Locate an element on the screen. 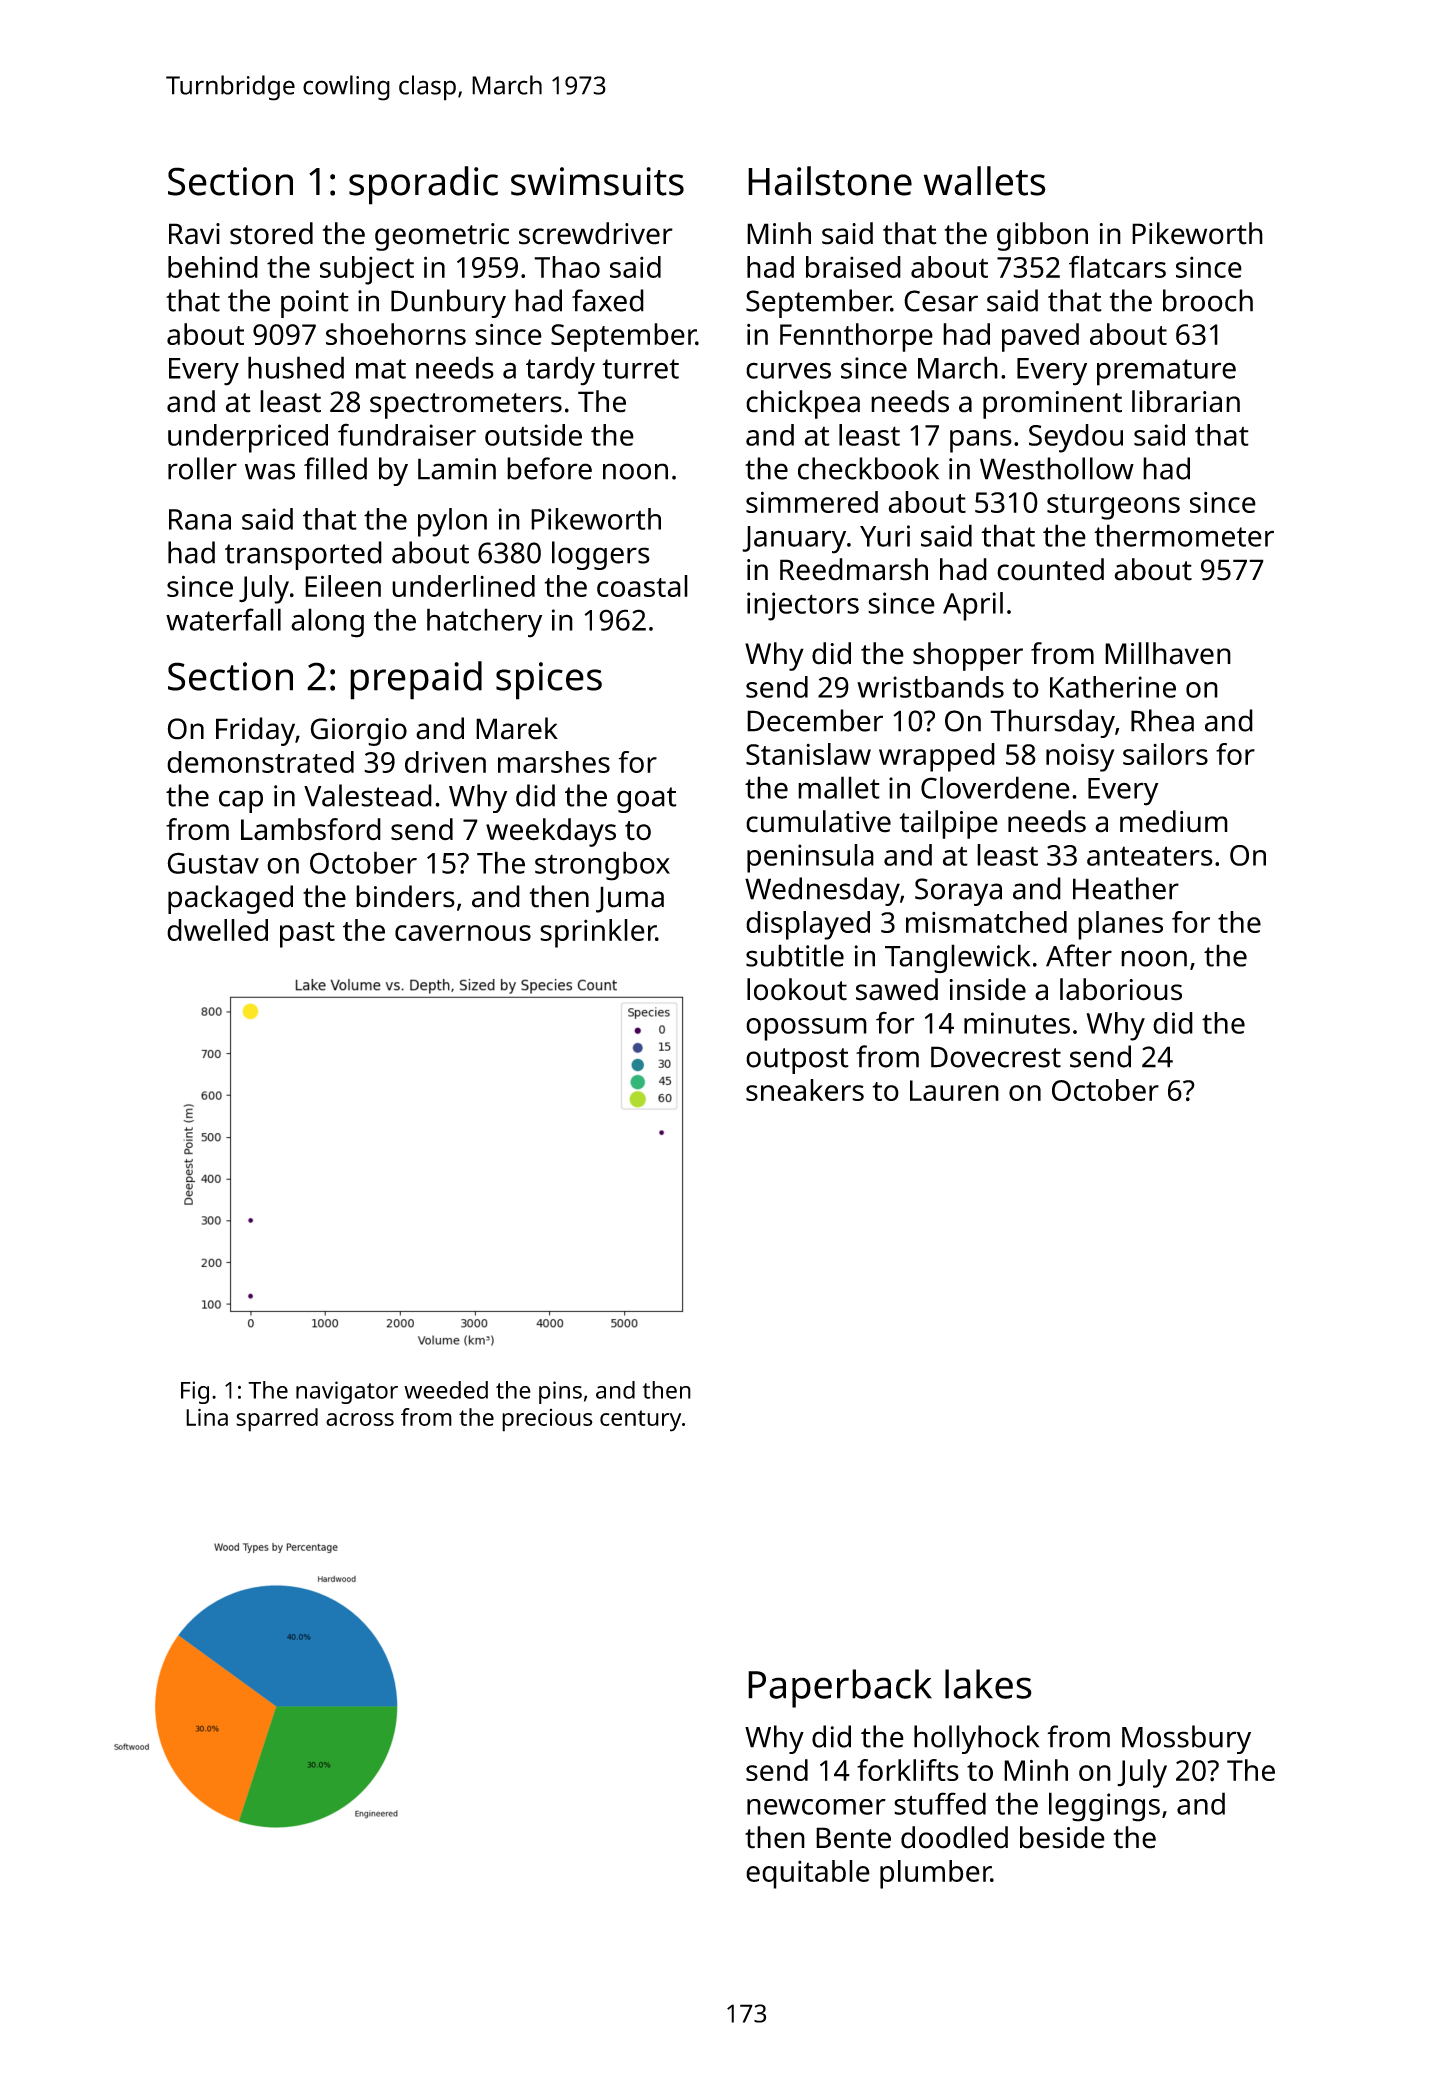  dwelled is located at coordinates (217, 930).
